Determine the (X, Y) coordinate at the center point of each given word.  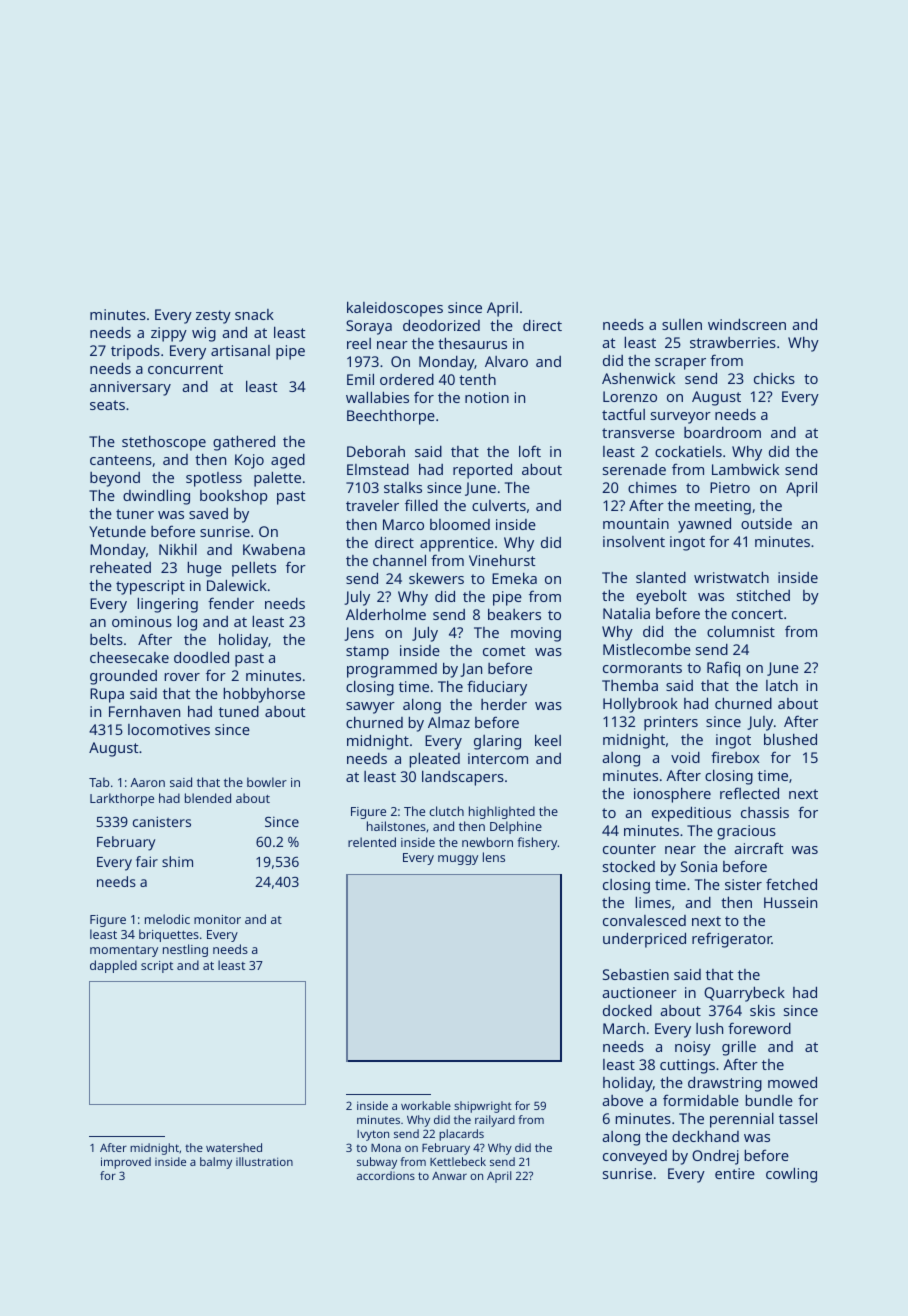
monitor (217, 919)
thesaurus (472, 343)
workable (426, 1105)
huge (205, 569)
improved (126, 1163)
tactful (623, 414)
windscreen (747, 324)
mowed (792, 1082)
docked (627, 1010)
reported (482, 471)
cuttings (687, 1066)
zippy (169, 334)
